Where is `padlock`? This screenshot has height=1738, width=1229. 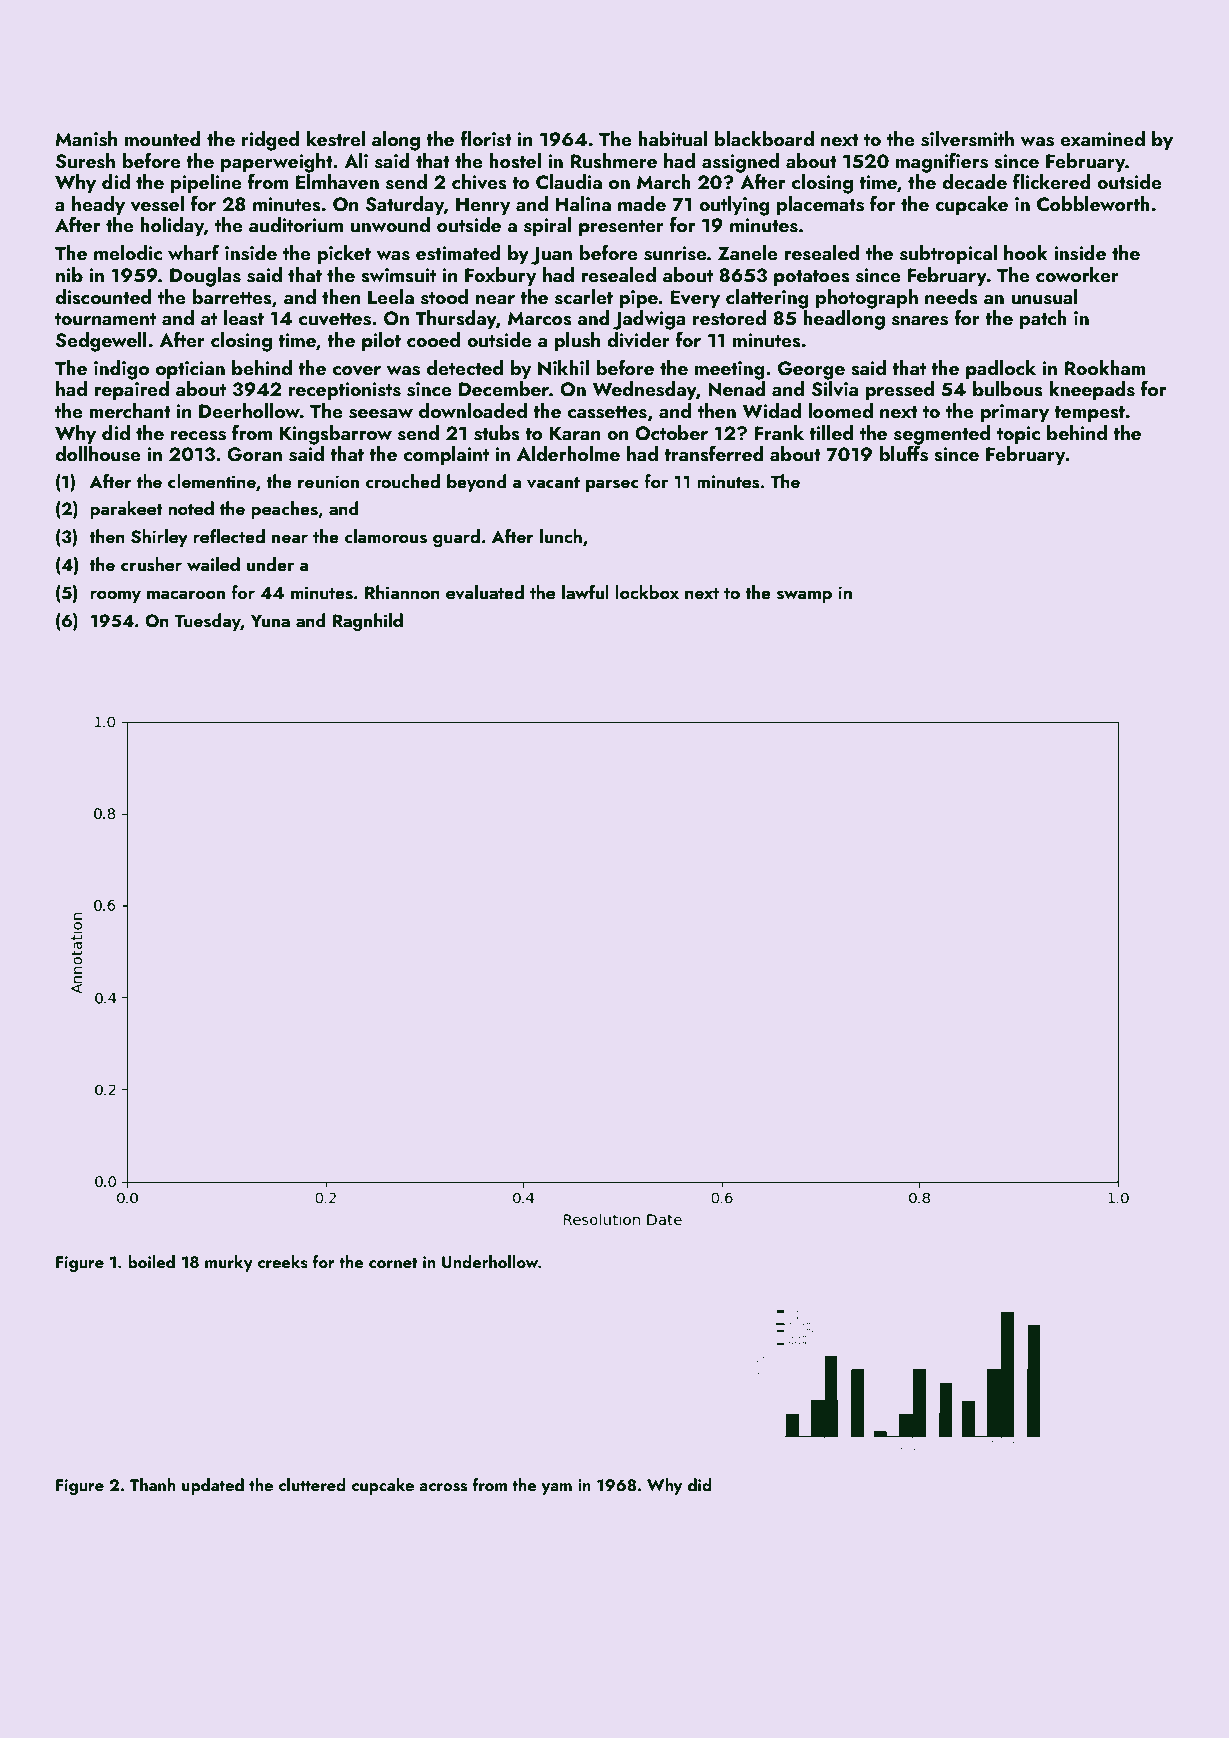 padlock is located at coordinates (1001, 369).
